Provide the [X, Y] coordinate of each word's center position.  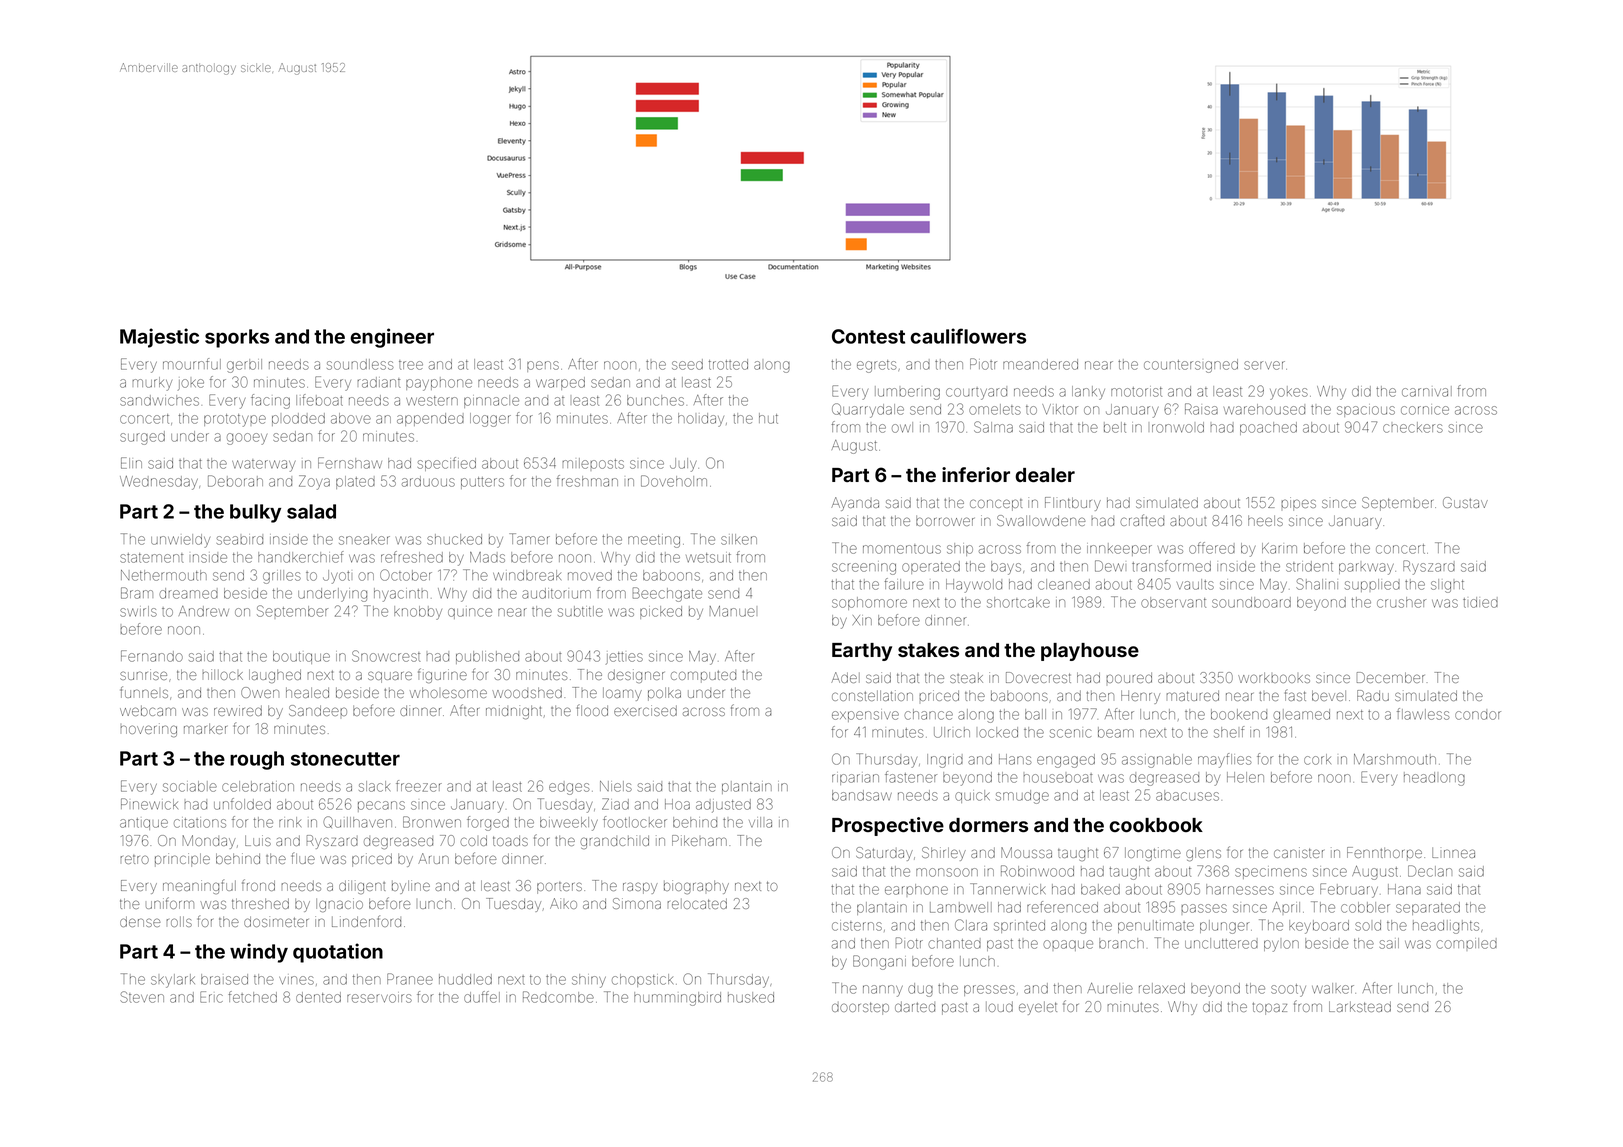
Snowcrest [386, 656]
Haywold [974, 586]
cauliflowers [968, 336]
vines [296, 980]
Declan [1430, 871]
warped [560, 383]
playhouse [1090, 652]
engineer [392, 338]
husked [751, 997]
